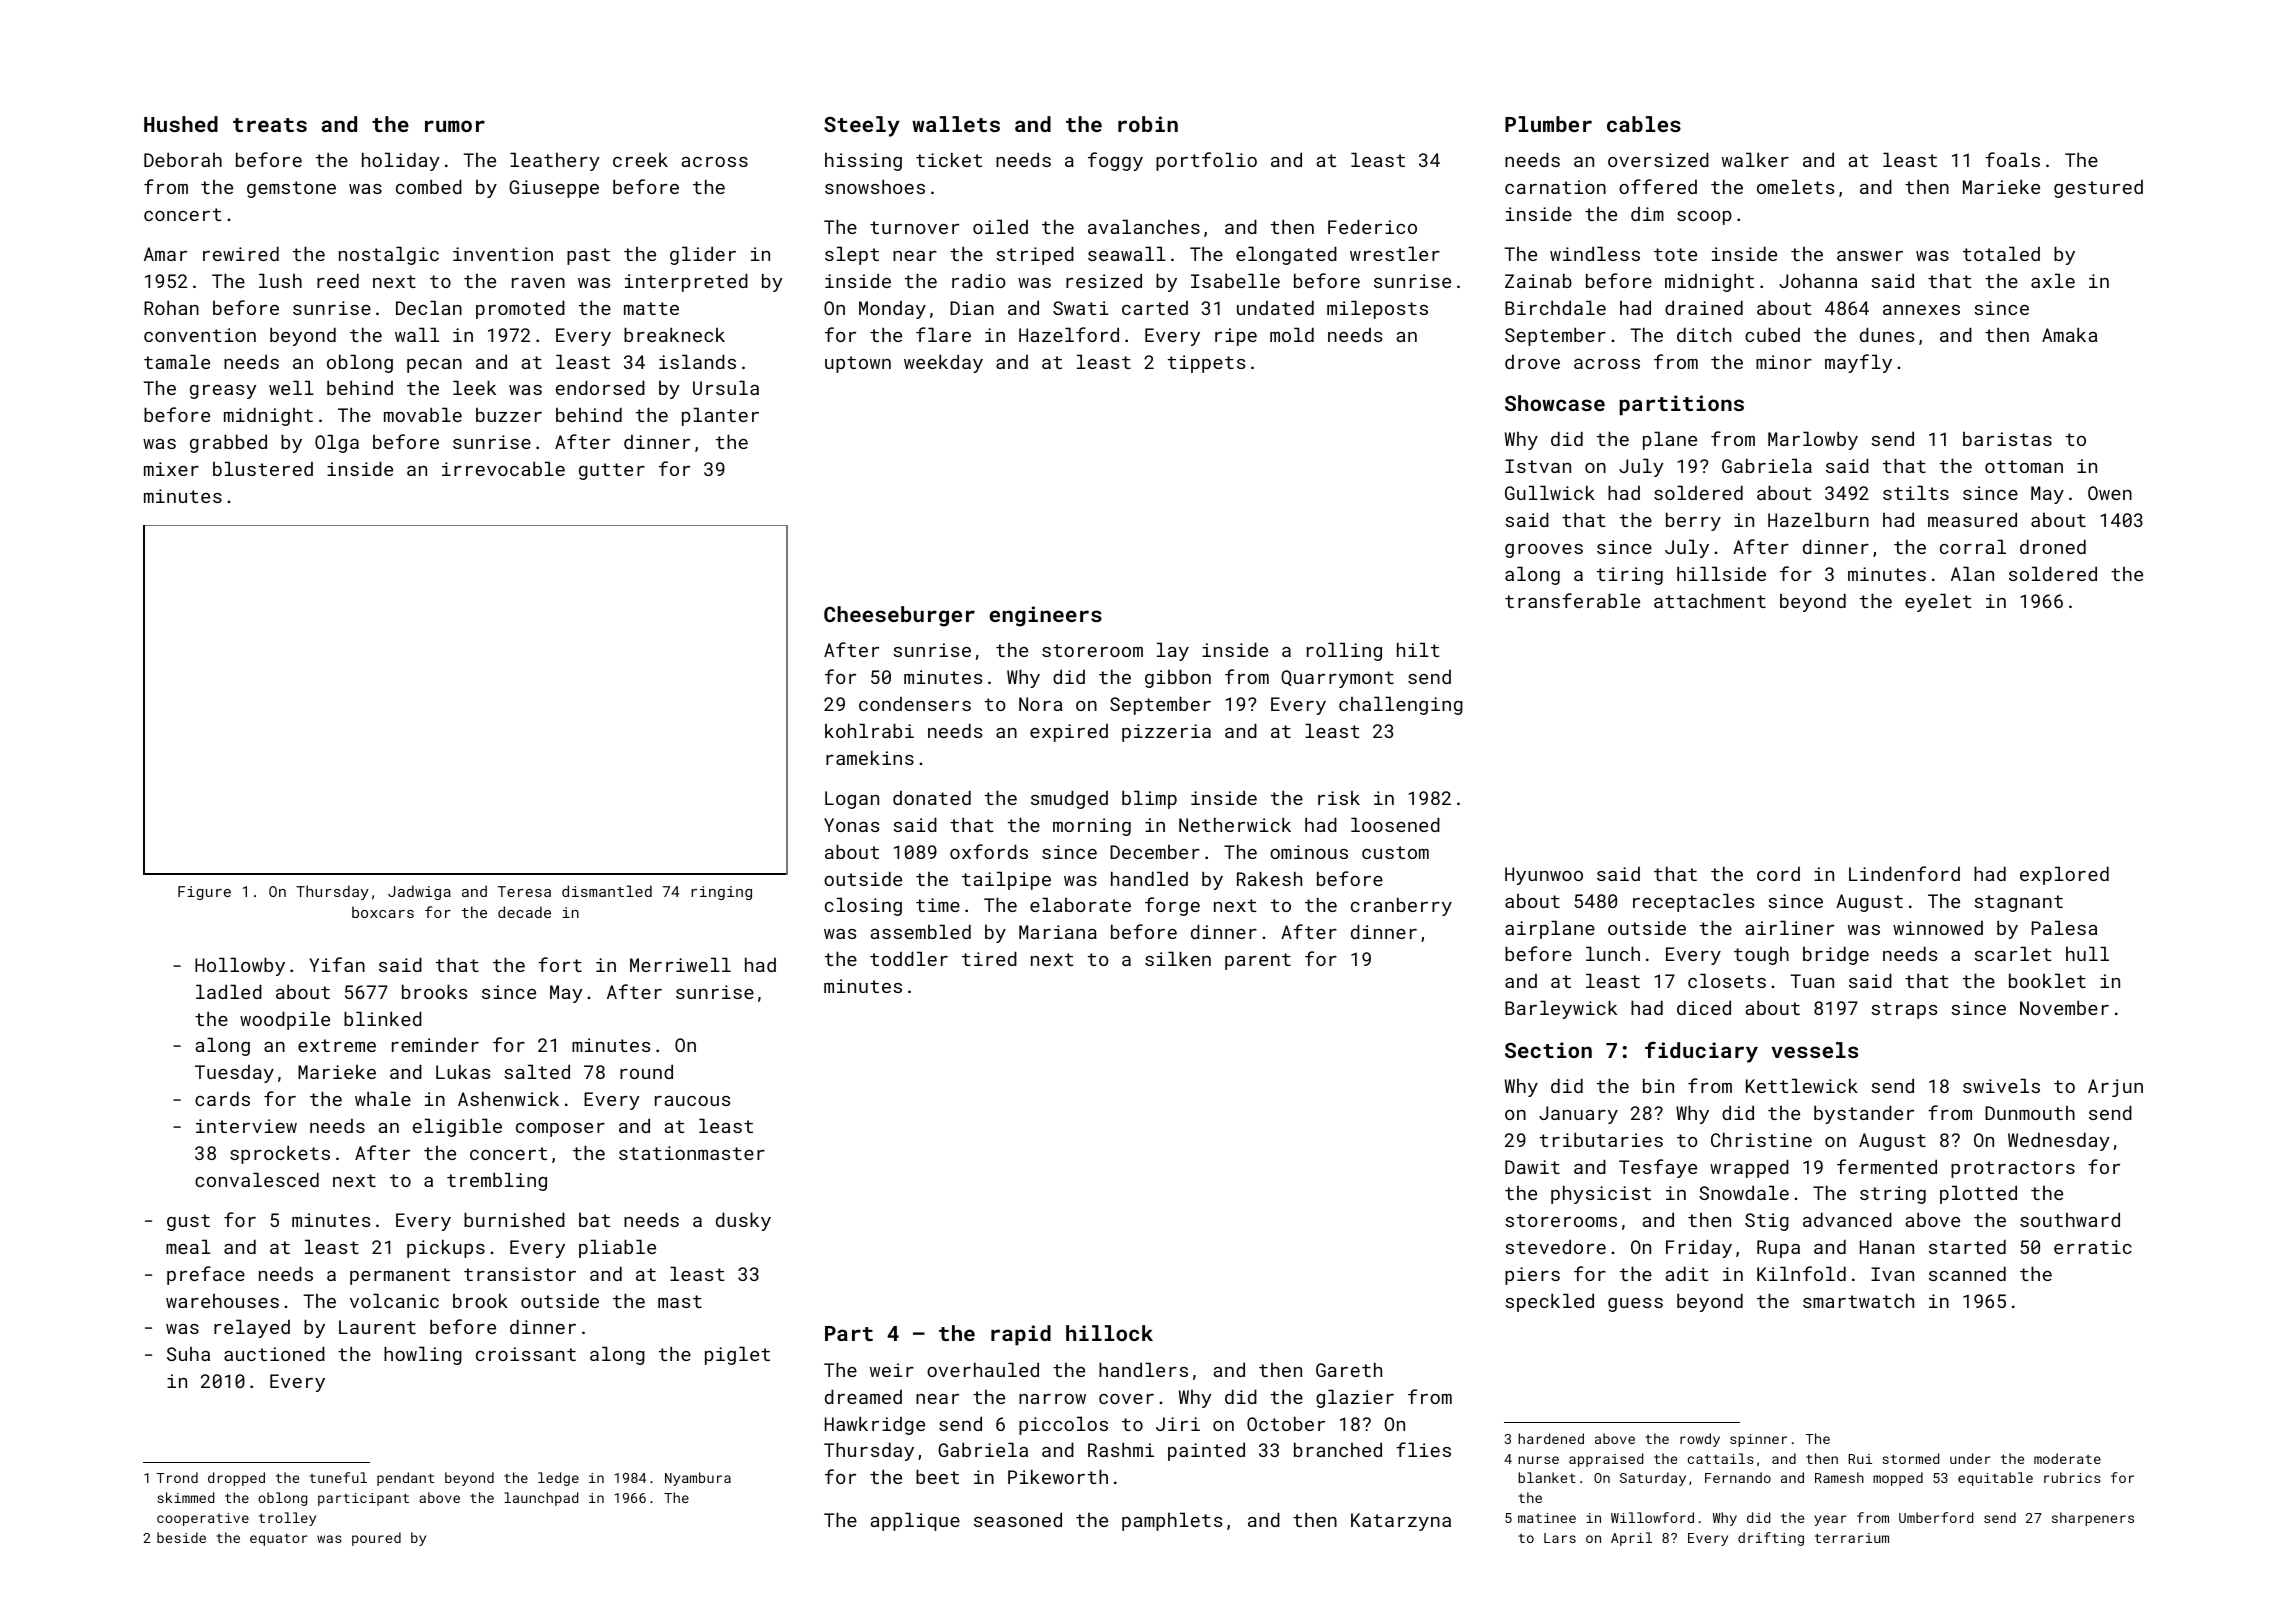 This page has height=1620, width=2292. I want to click on foals, so click(2012, 159).
